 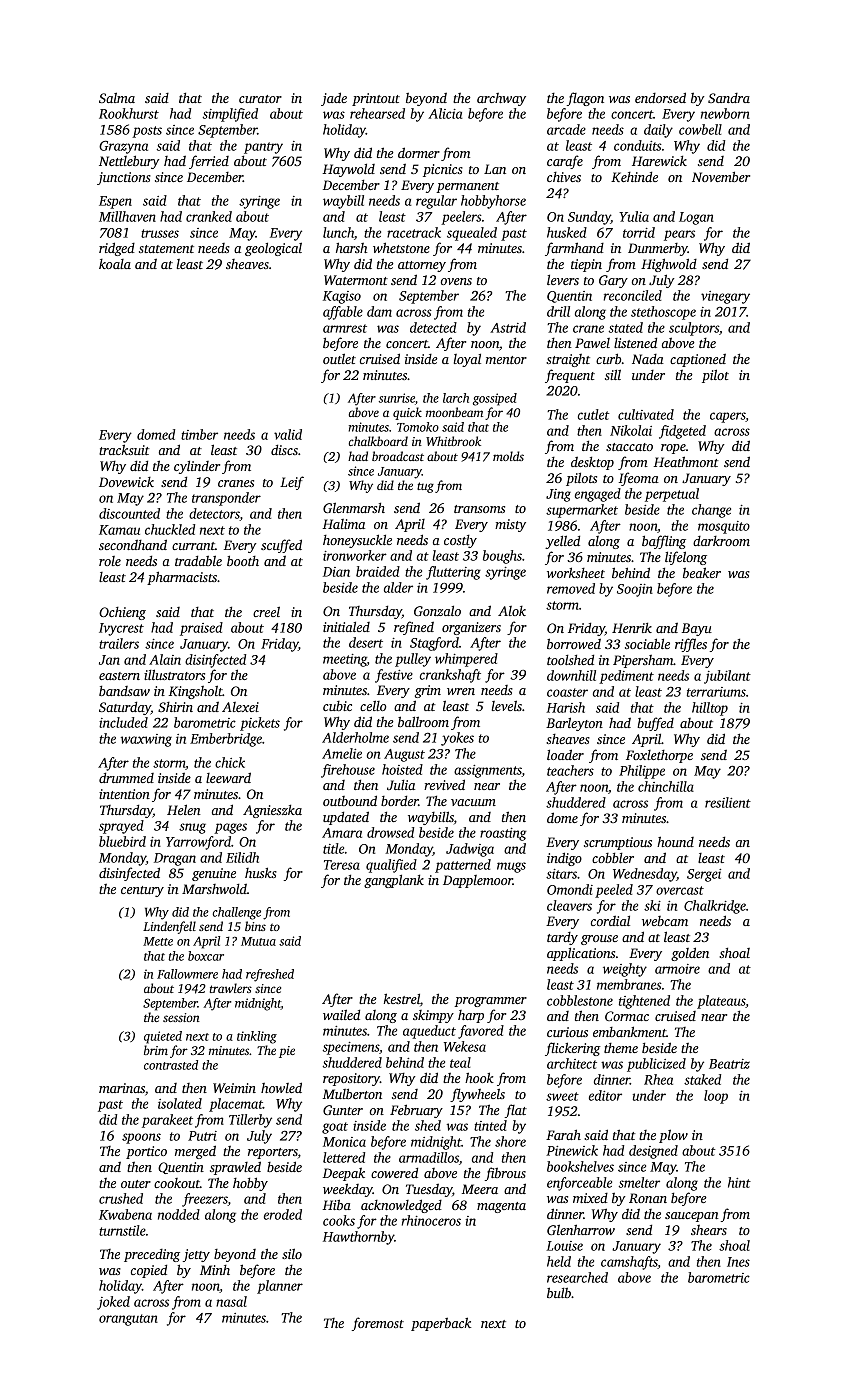 I want to click on timber, so click(x=199, y=434).
